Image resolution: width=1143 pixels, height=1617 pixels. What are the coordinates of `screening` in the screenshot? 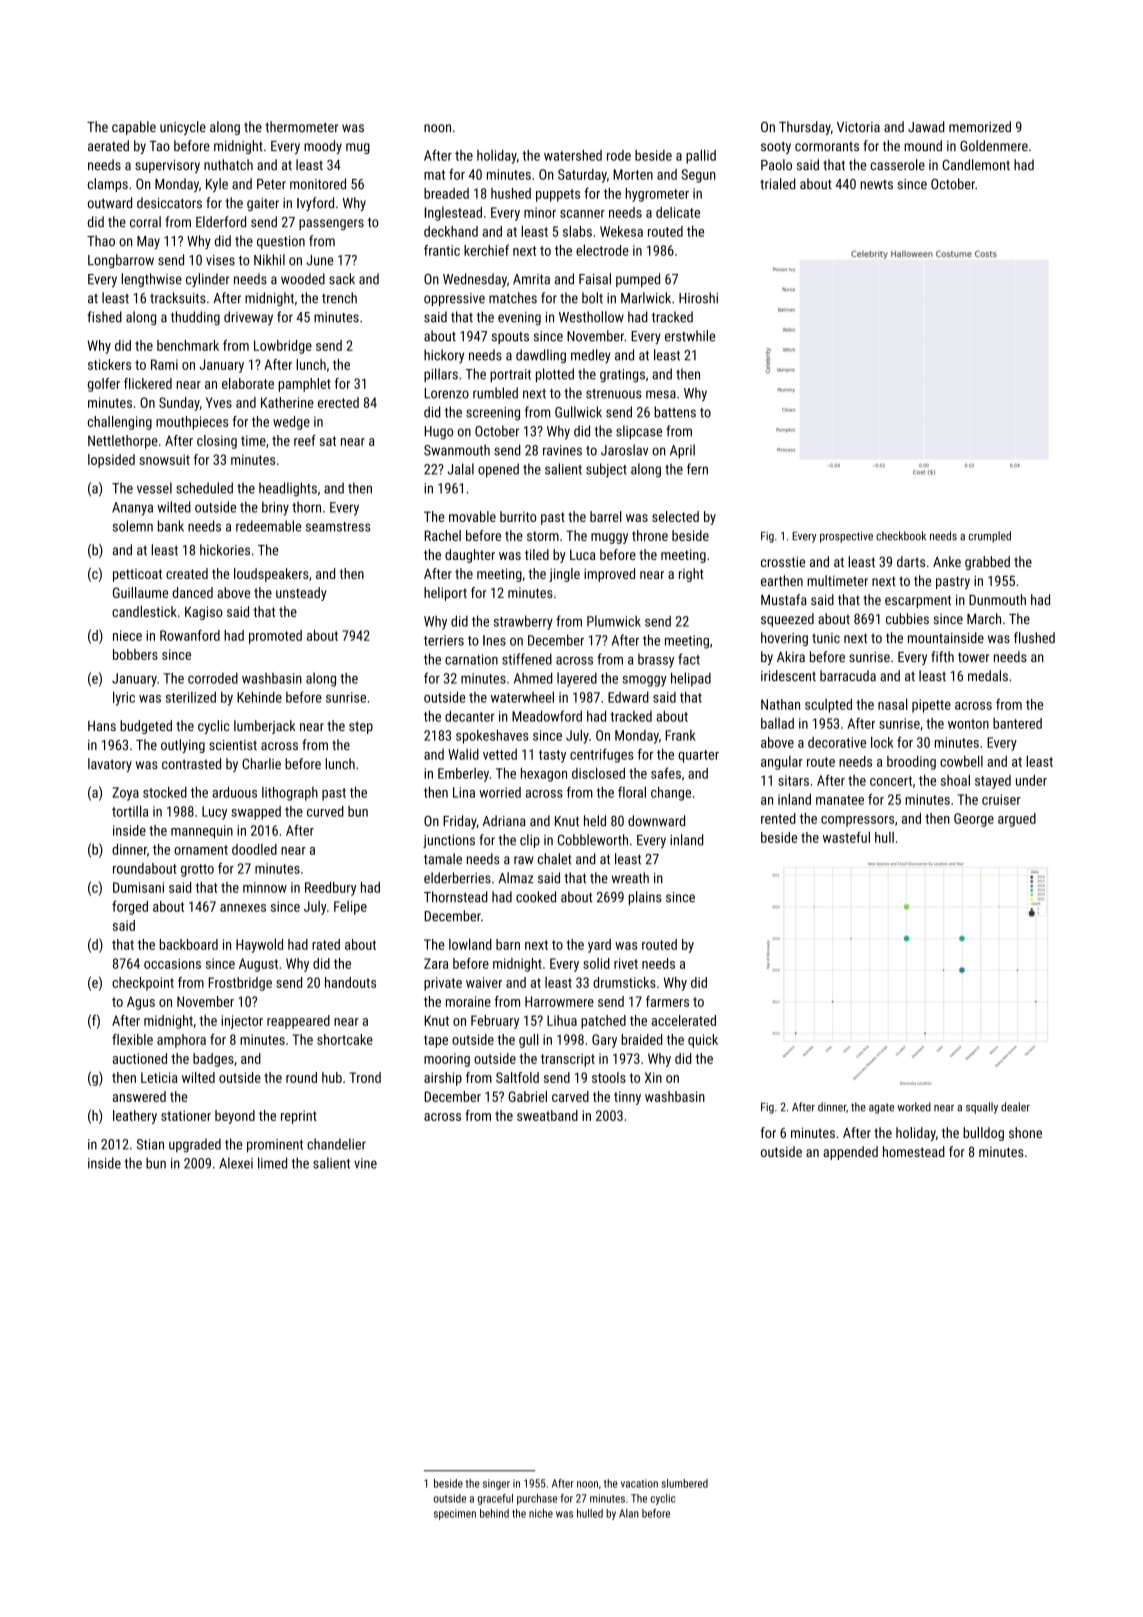 It's located at (493, 414).
